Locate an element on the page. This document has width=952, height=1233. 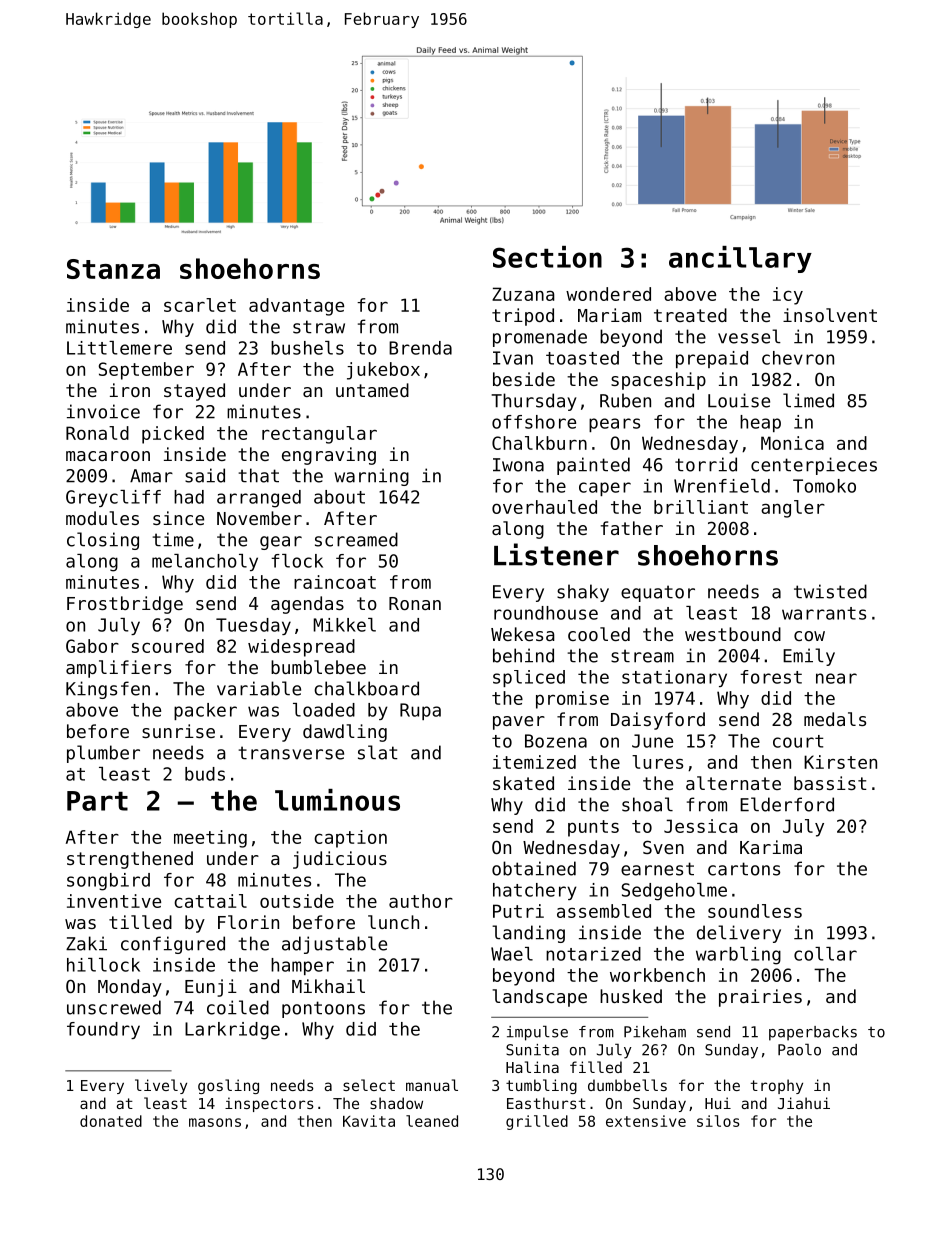
meeting is located at coordinates (210, 839).
